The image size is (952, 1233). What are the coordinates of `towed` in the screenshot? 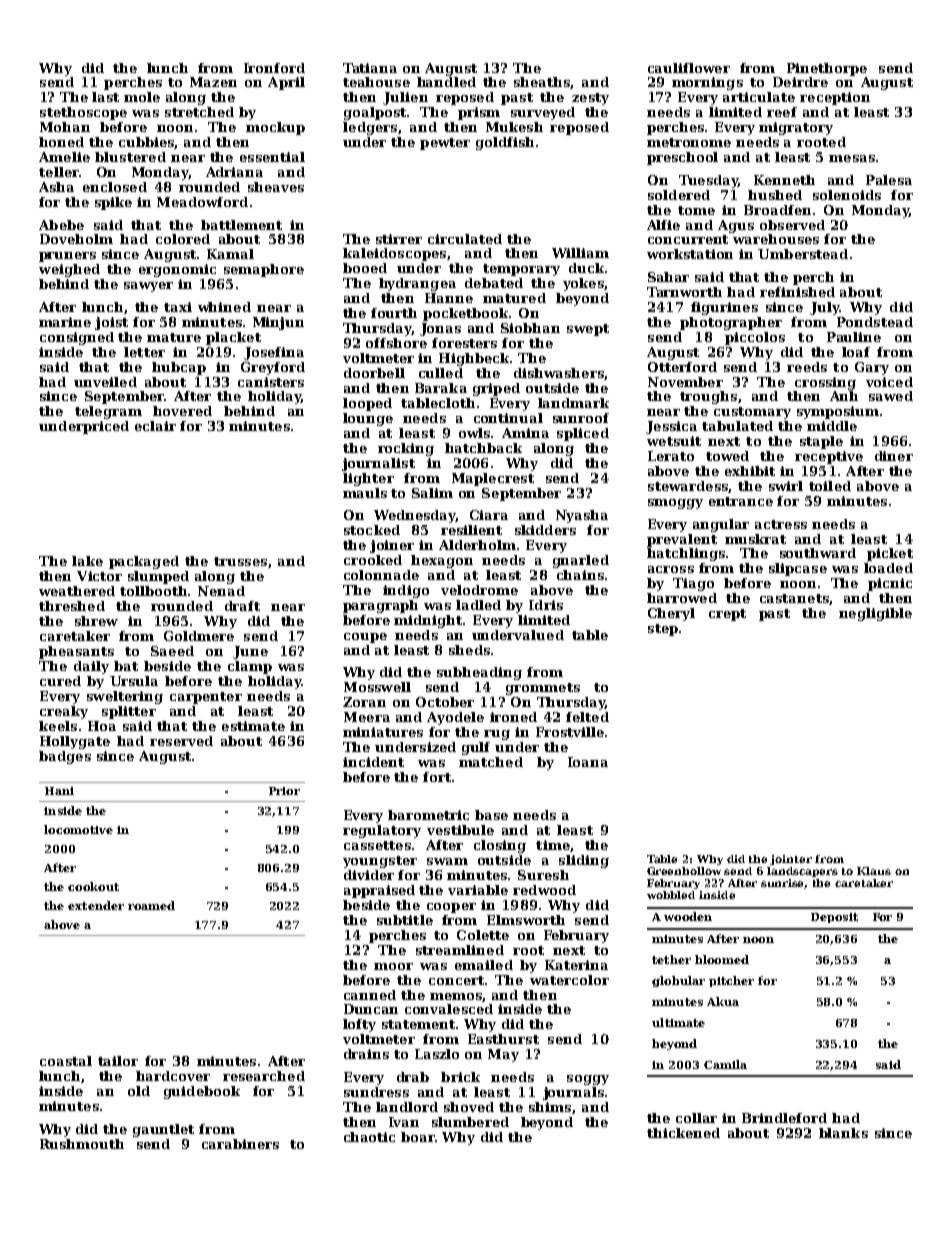 It's located at (727, 456).
